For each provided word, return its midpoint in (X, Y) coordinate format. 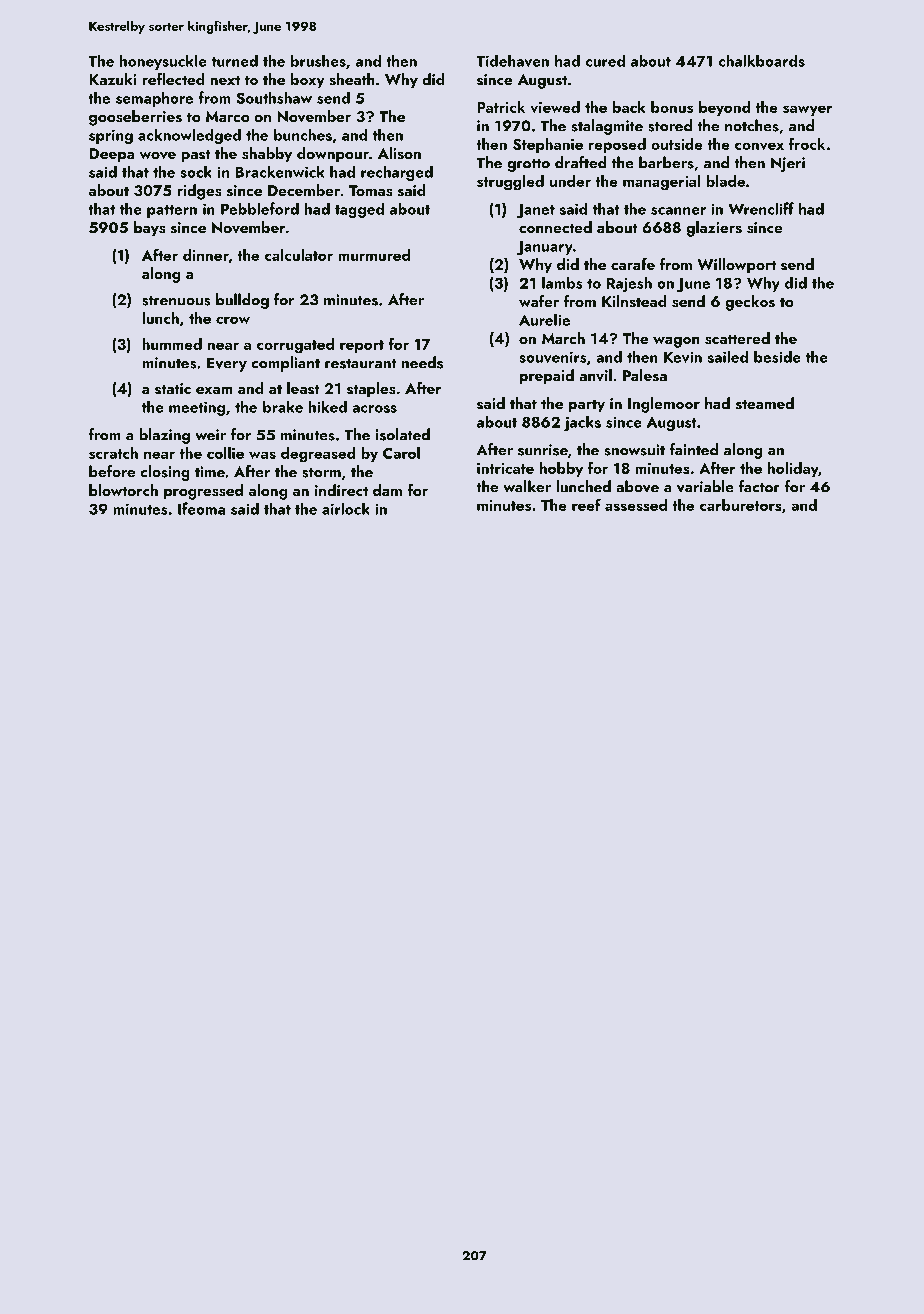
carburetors (741, 505)
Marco (228, 116)
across (374, 409)
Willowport (736, 266)
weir (210, 435)
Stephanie (548, 145)
